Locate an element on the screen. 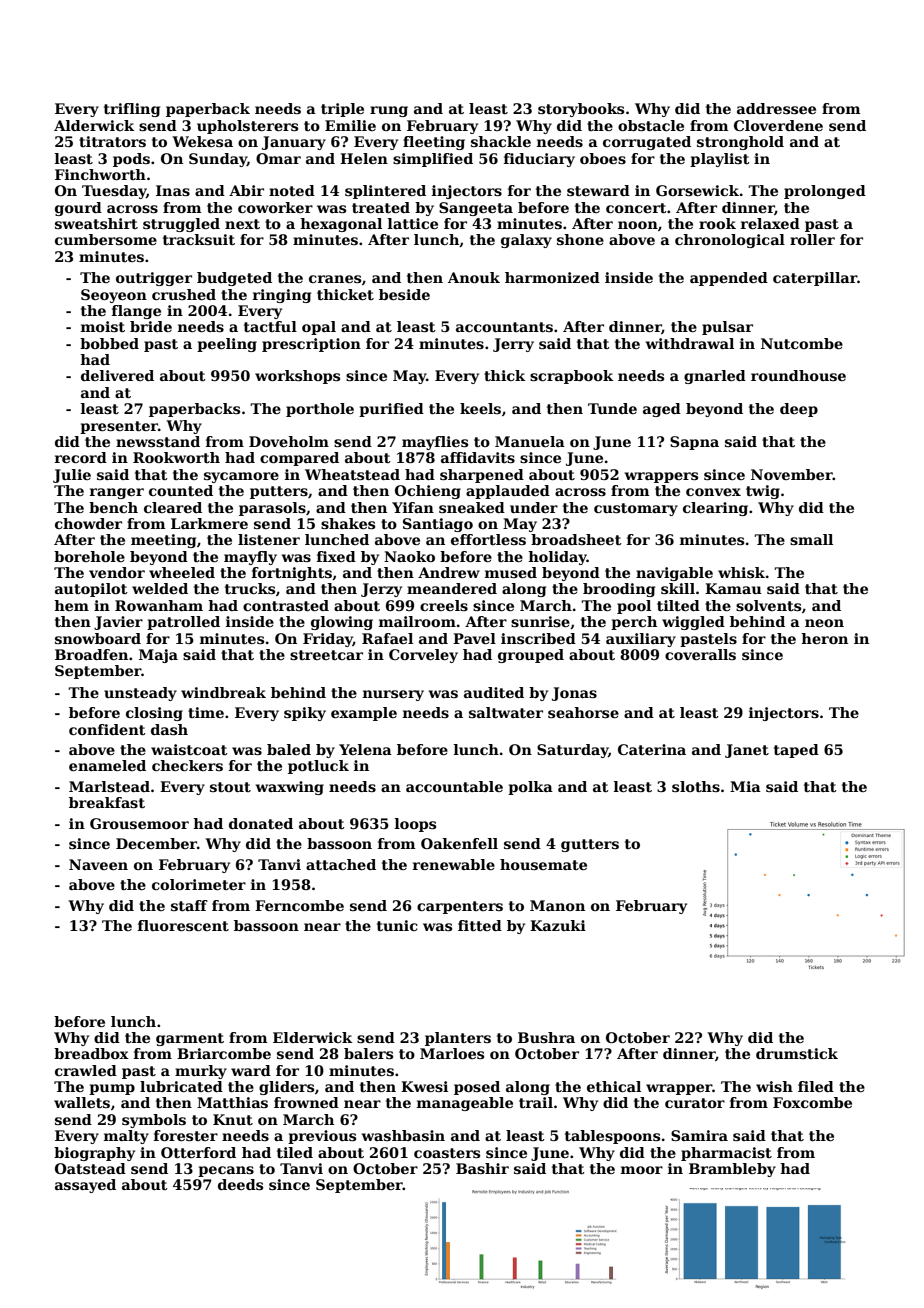 The width and height of the screenshot is (924, 1308). tunic is located at coordinates (397, 925).
